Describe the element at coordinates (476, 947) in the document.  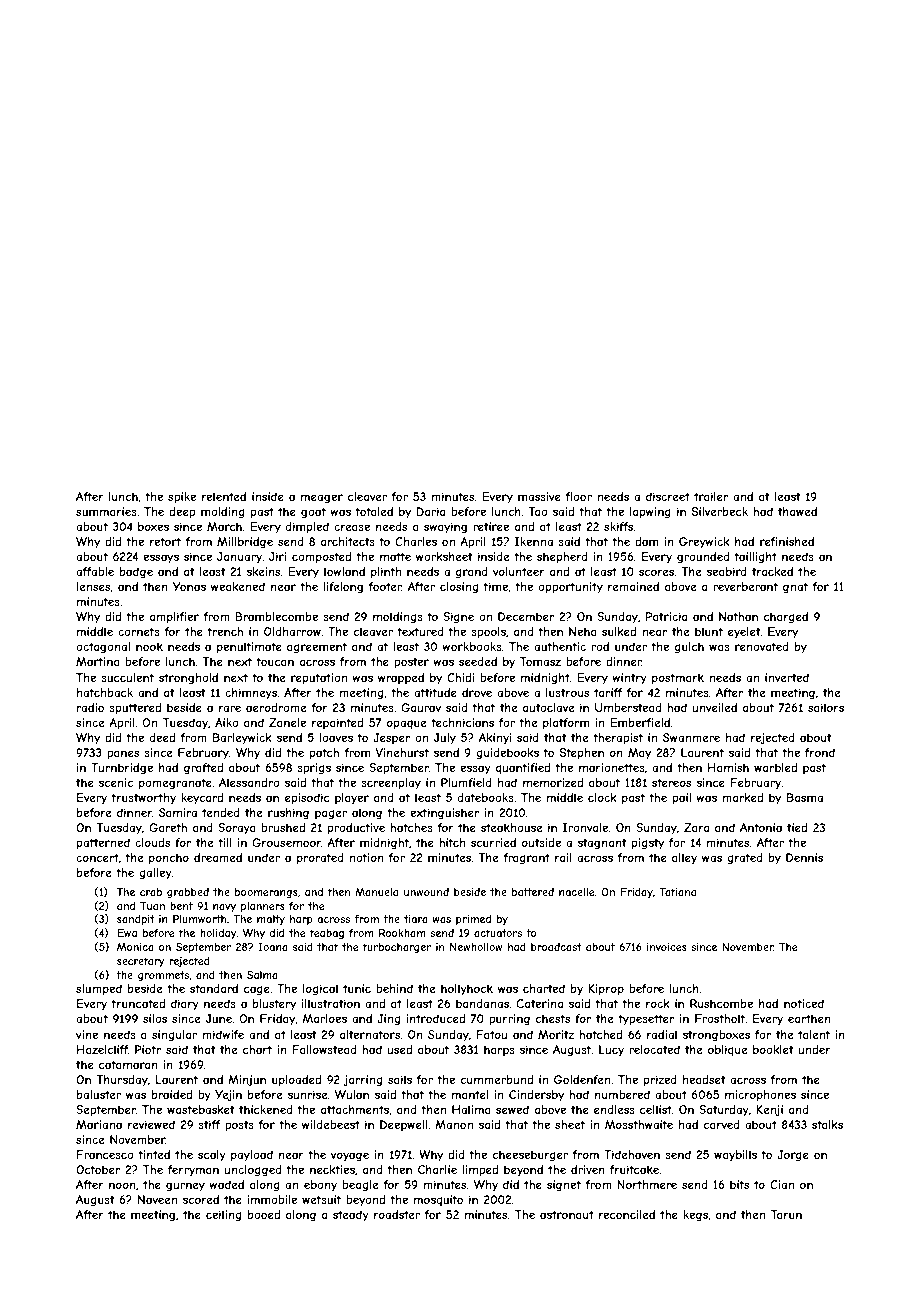
I see `Newhollow` at that location.
